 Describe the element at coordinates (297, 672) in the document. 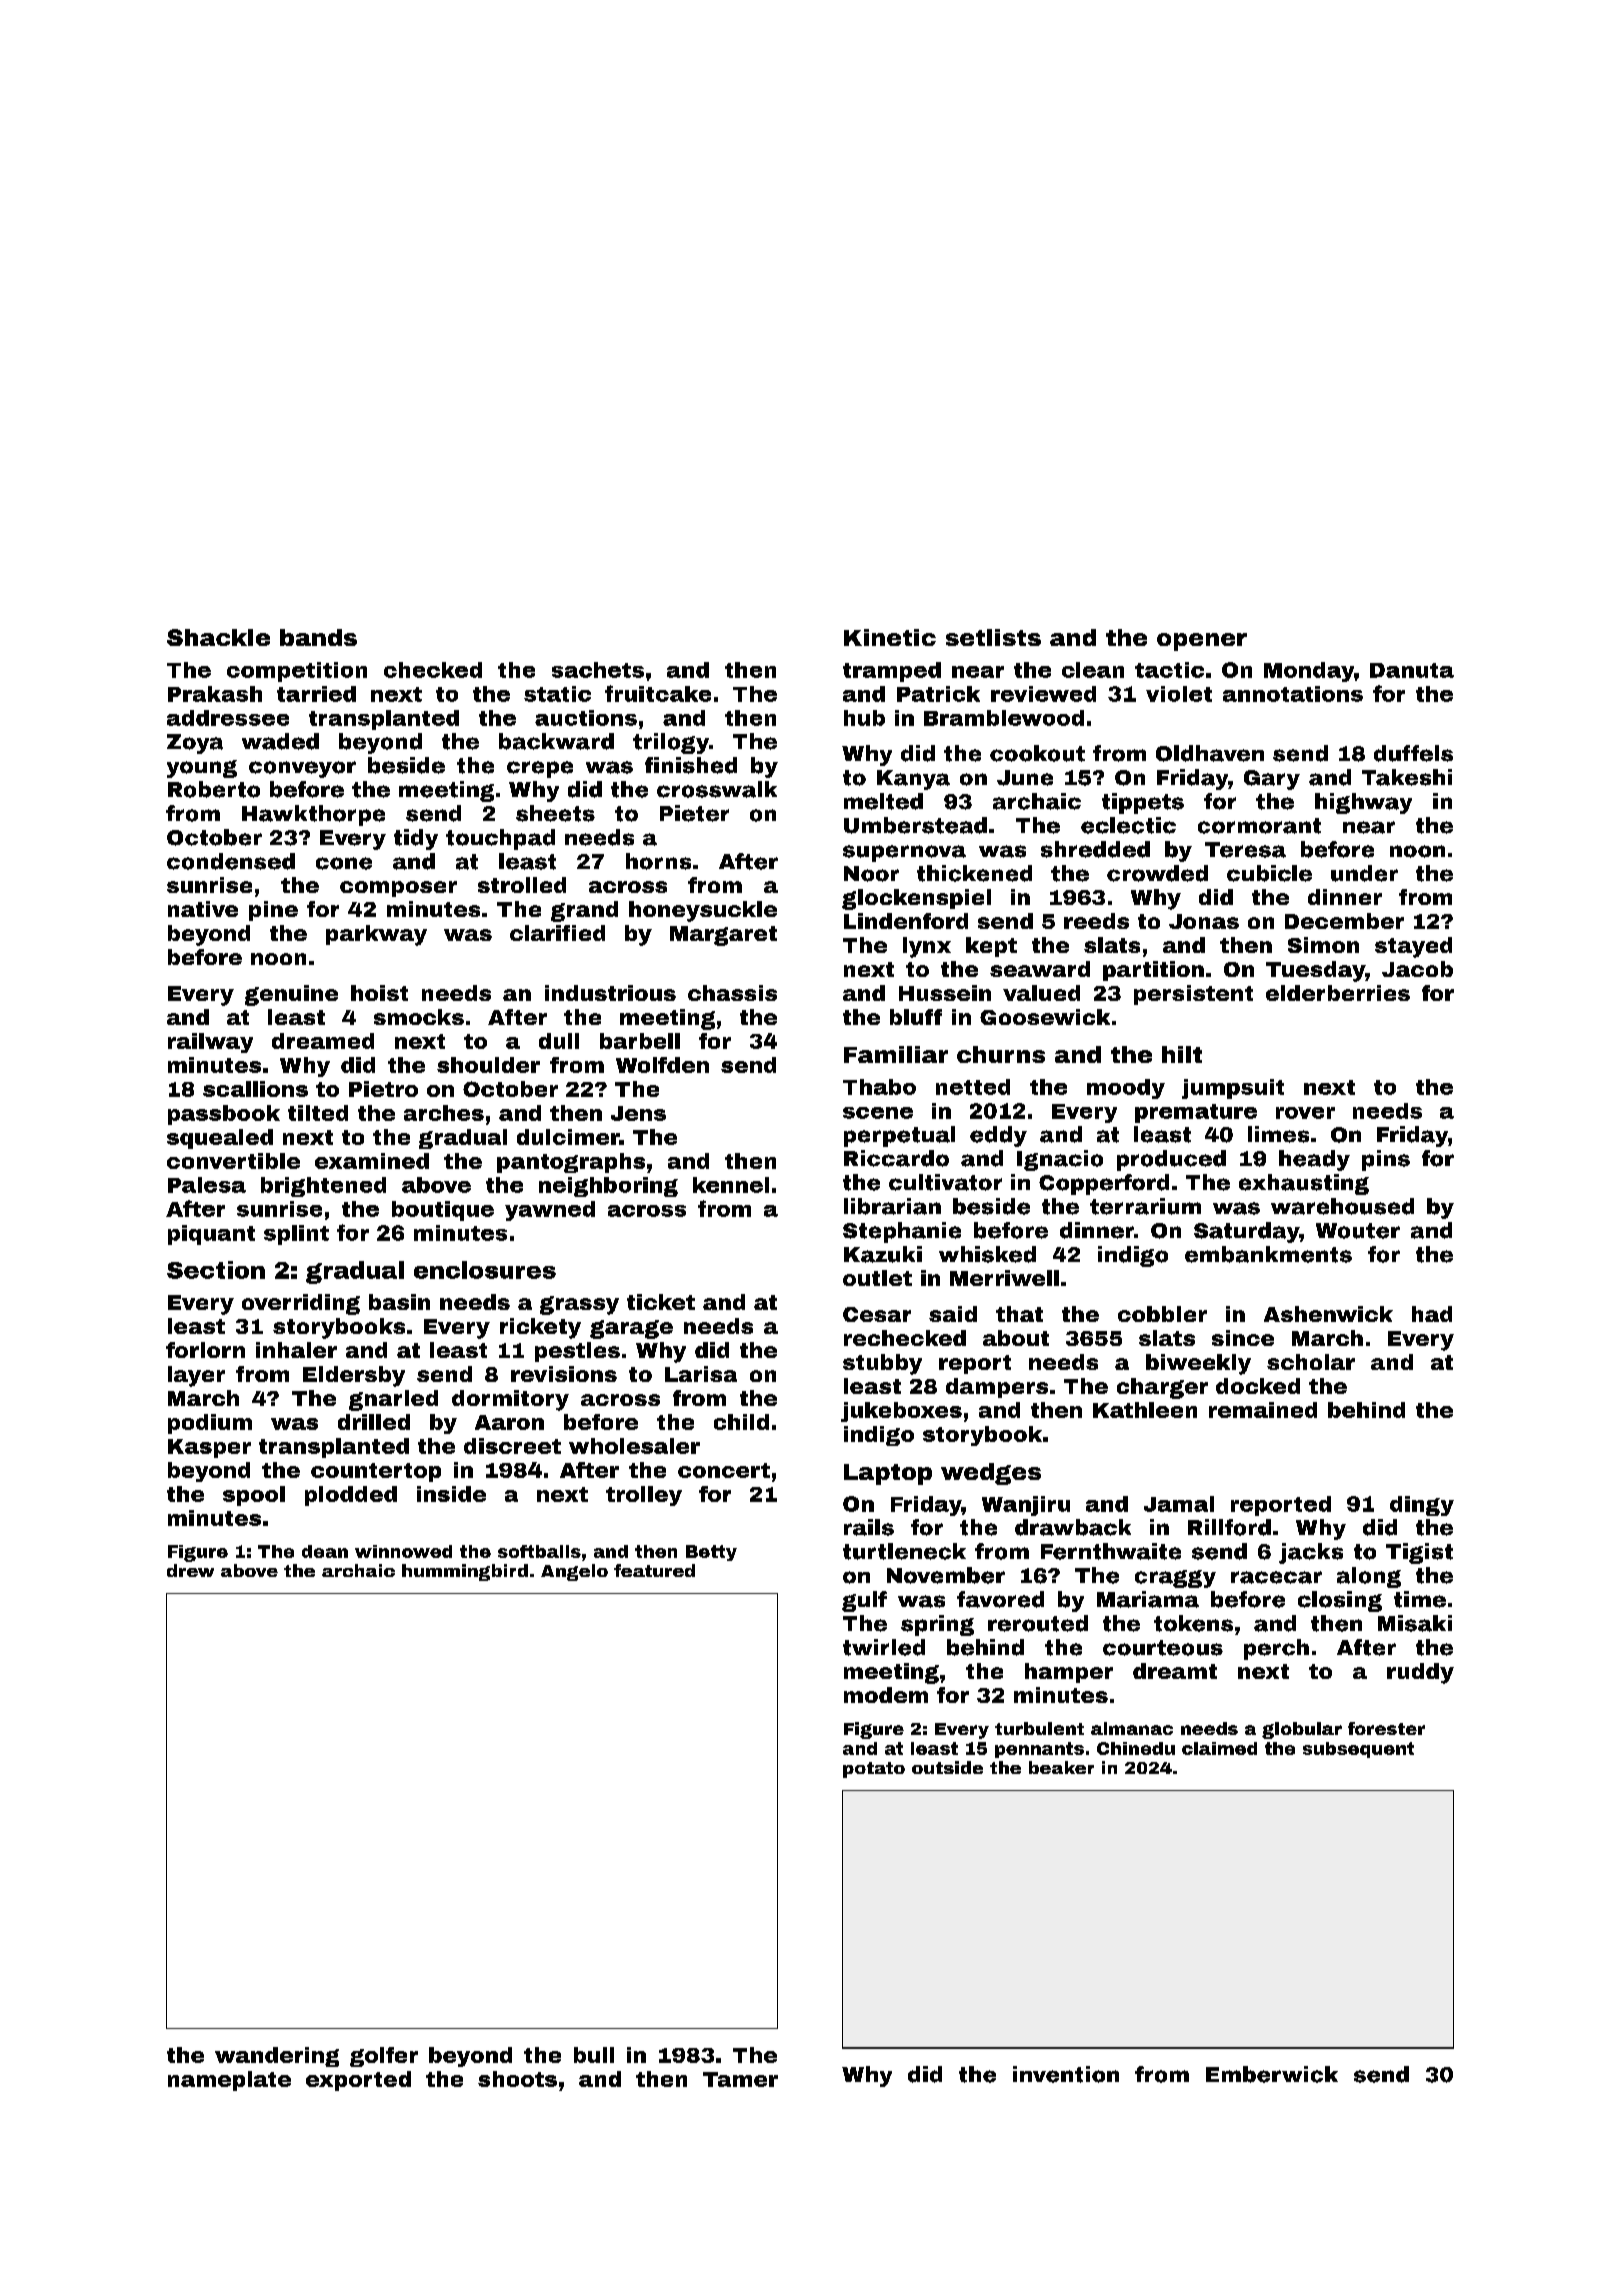

I see `competition` at that location.
